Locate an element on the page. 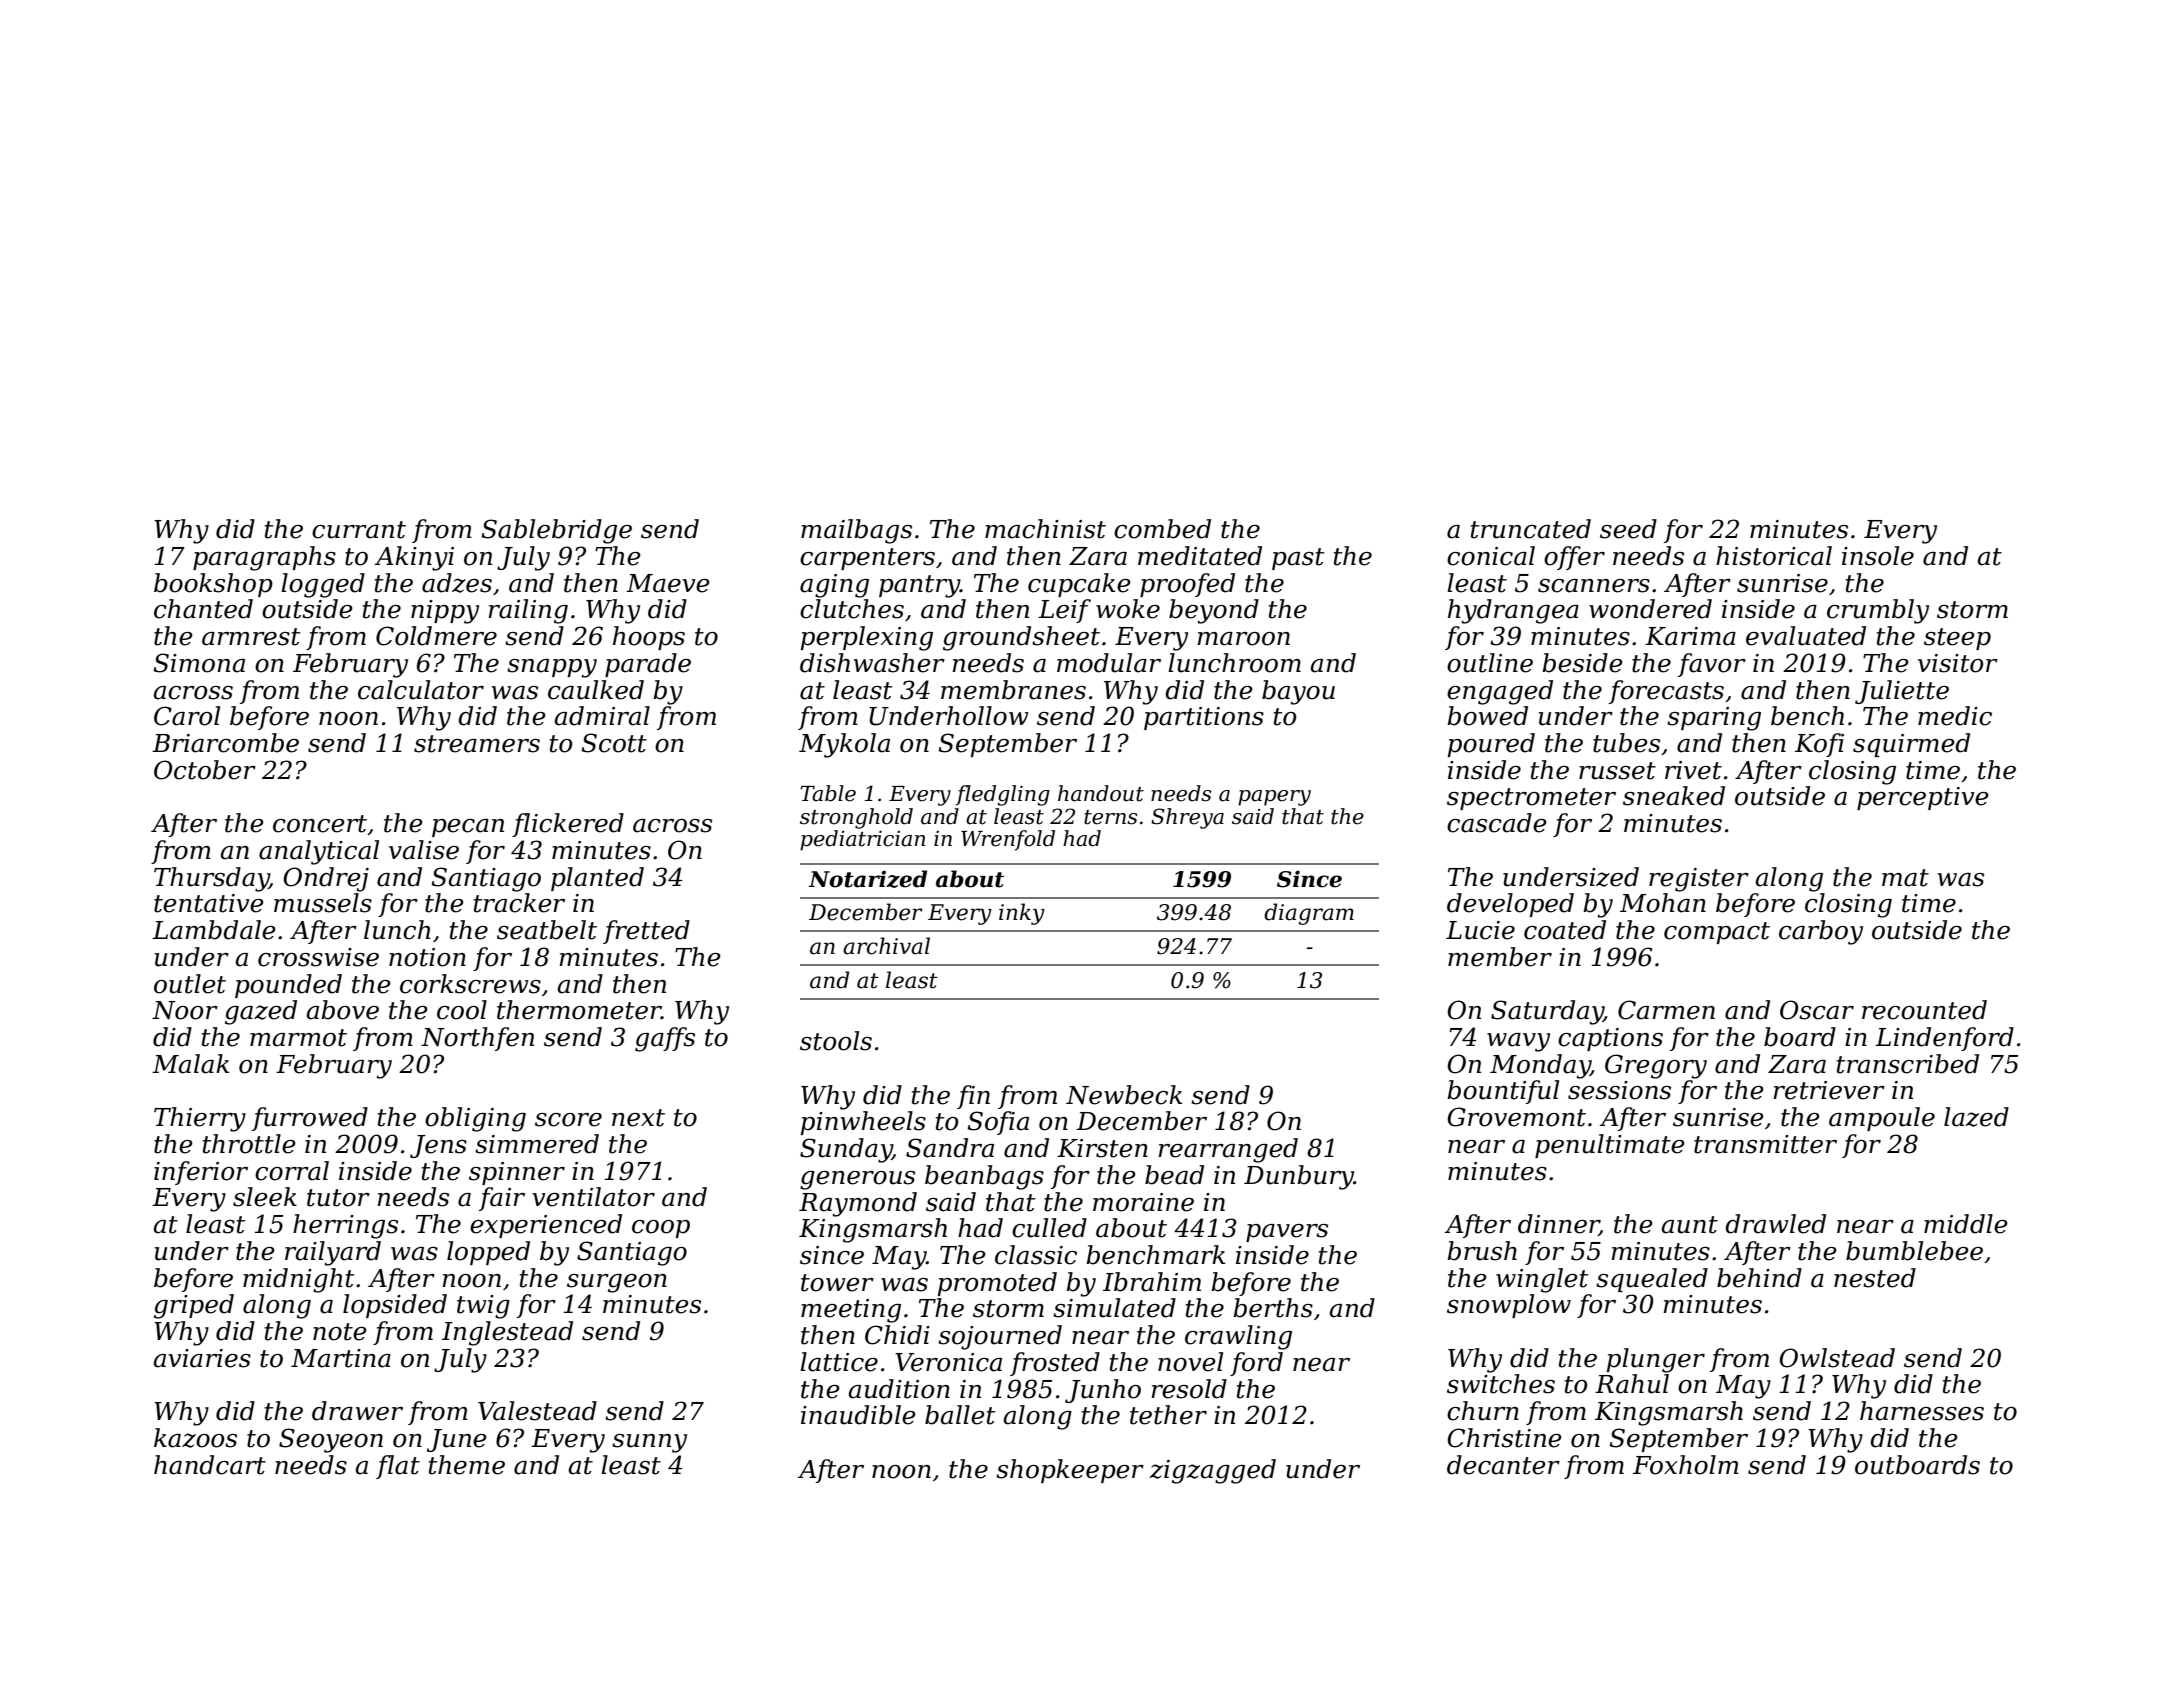 This image has height=1683, width=2178. currant is located at coordinates (359, 530).
